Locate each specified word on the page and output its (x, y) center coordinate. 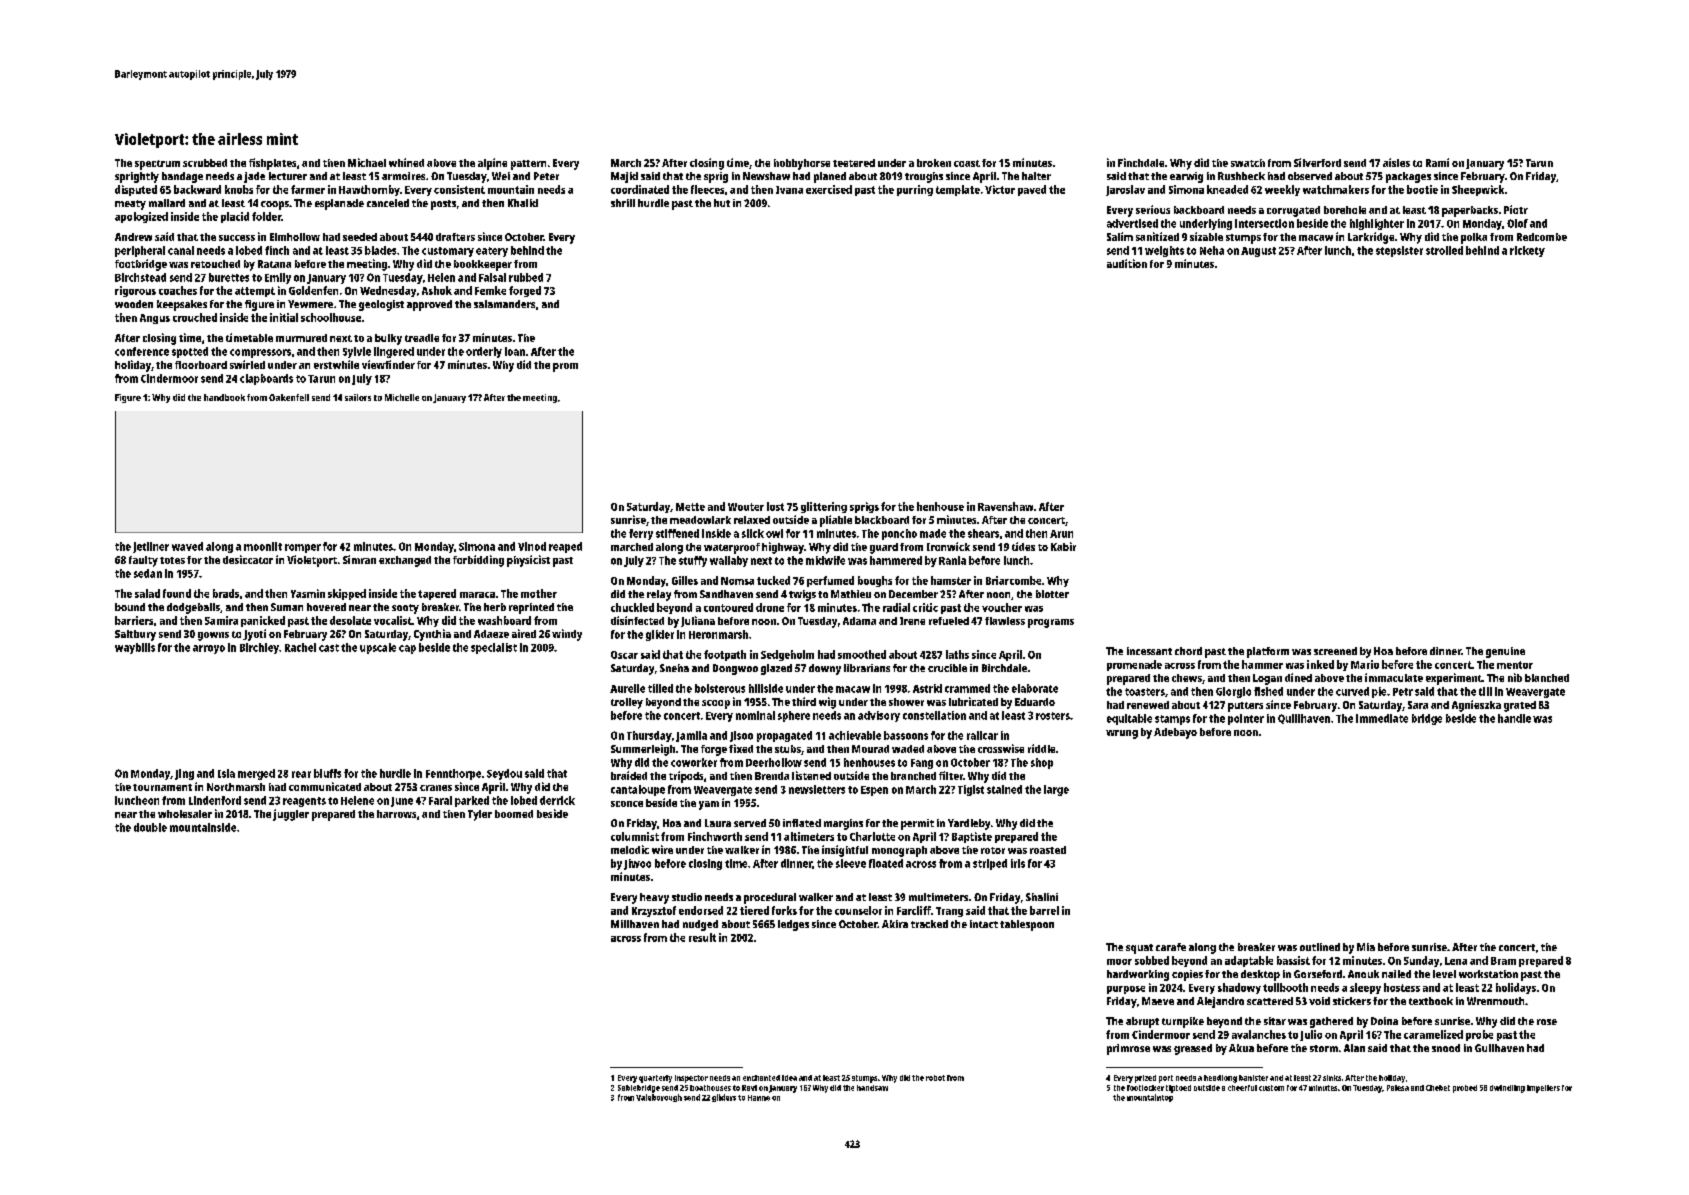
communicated (325, 786)
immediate (1382, 718)
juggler (291, 815)
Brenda (772, 776)
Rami (1437, 162)
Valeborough (659, 1098)
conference (142, 351)
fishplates (272, 164)
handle (1514, 718)
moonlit (263, 546)
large (1056, 790)
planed (830, 177)
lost (775, 506)
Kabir (1063, 546)
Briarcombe (1013, 580)
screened (1335, 651)
